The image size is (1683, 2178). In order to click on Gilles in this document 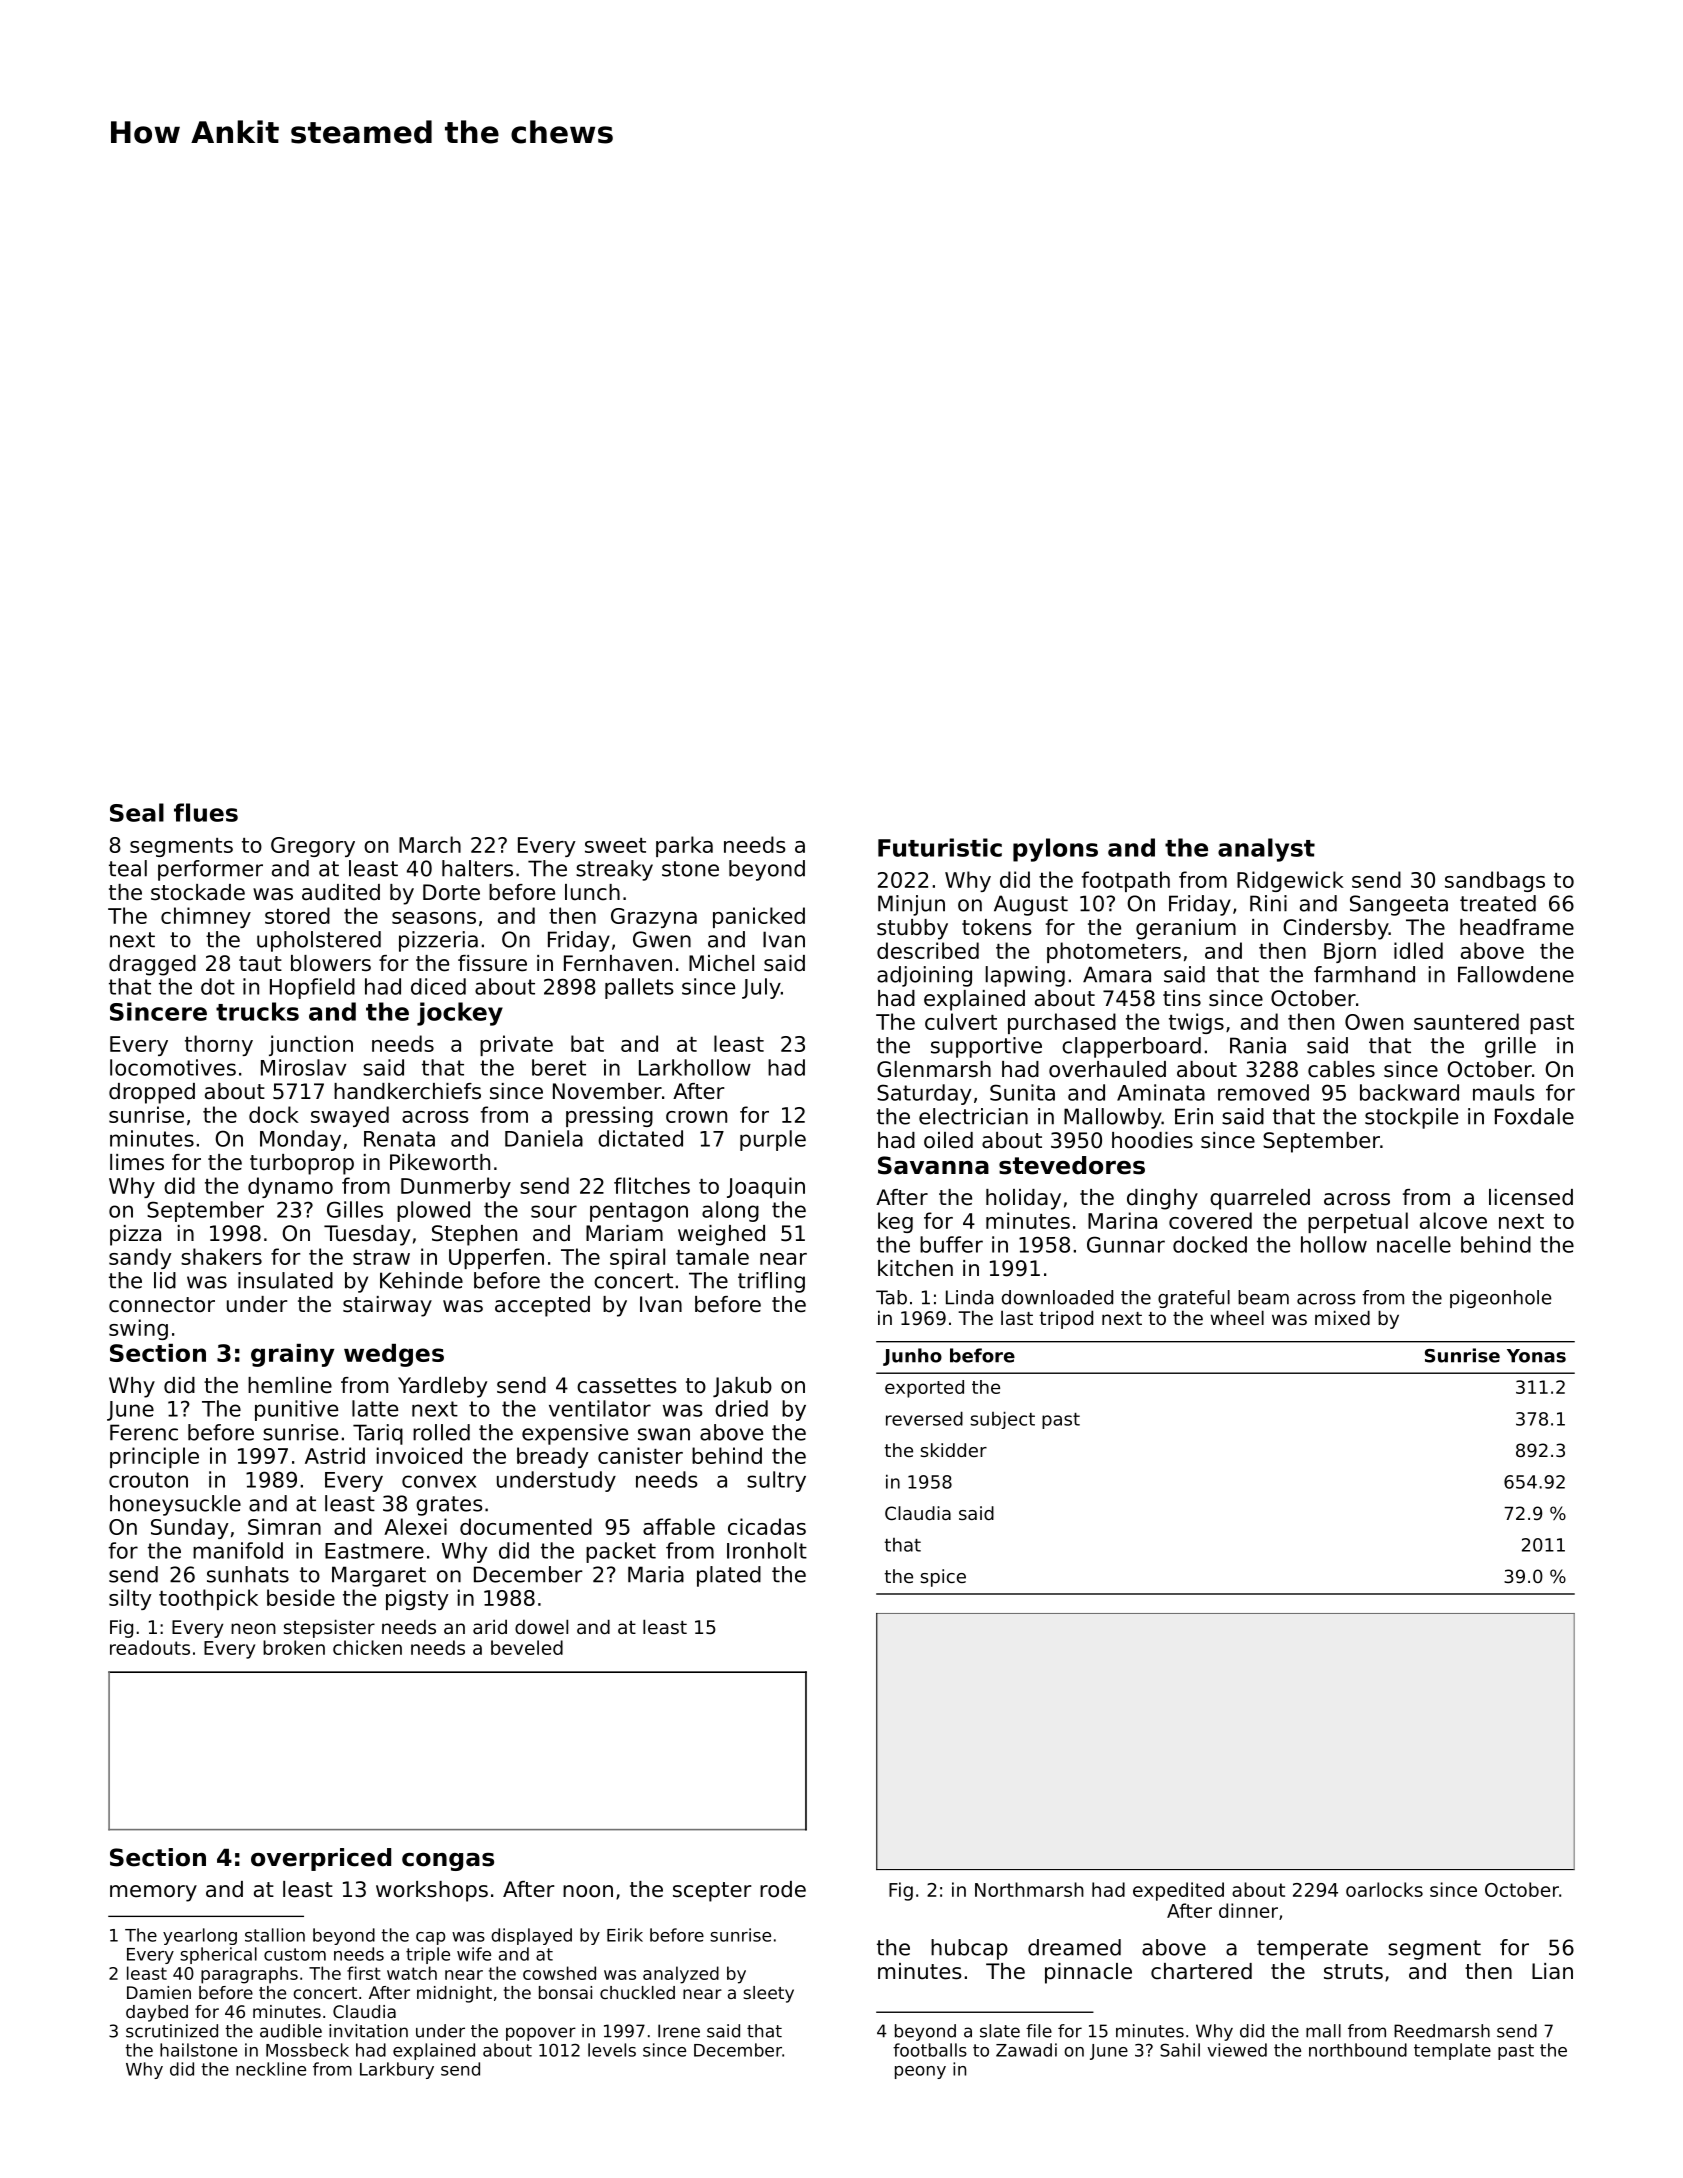, I will do `click(355, 1209)`.
